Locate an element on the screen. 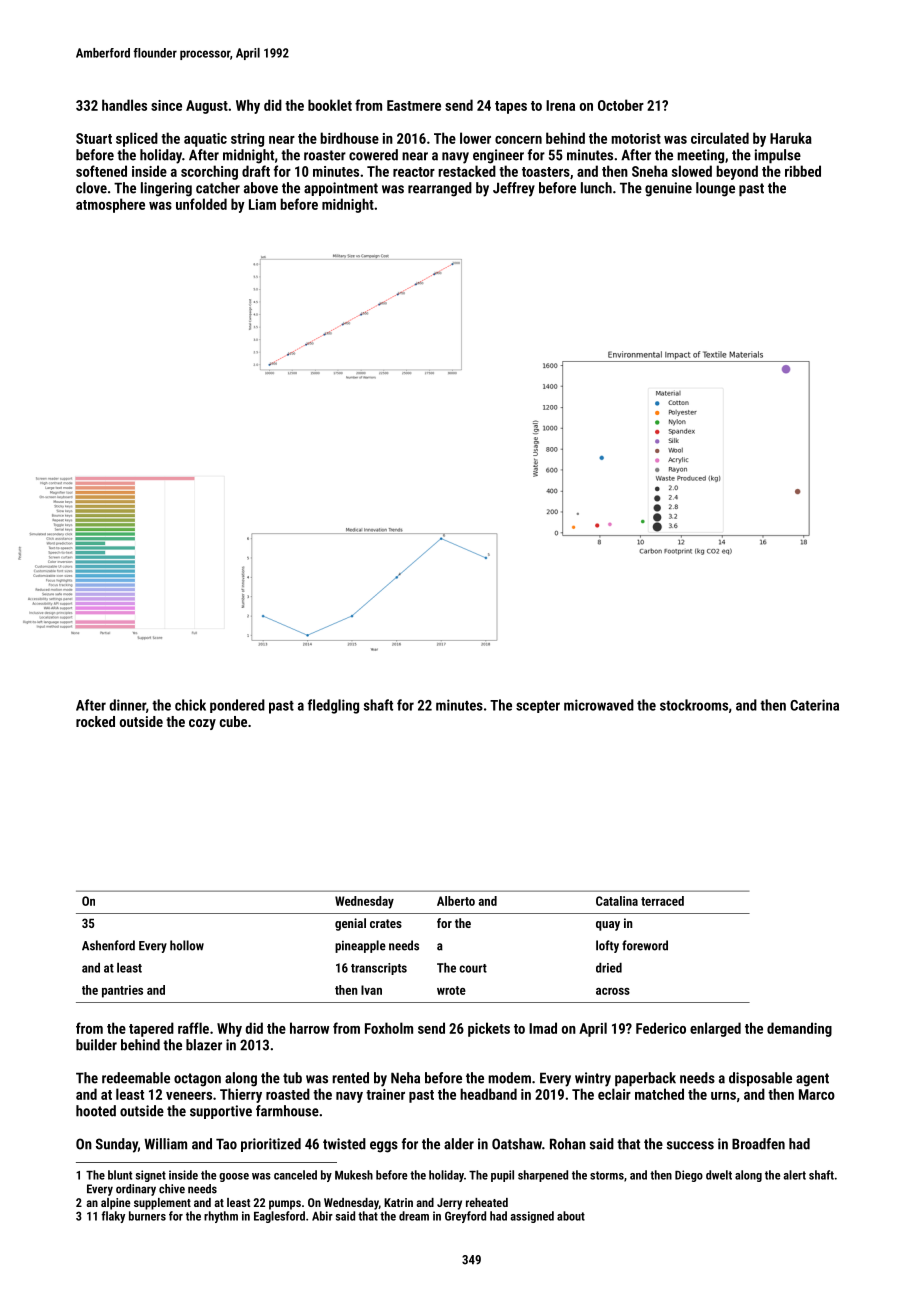  Stuart is located at coordinates (94, 138).
